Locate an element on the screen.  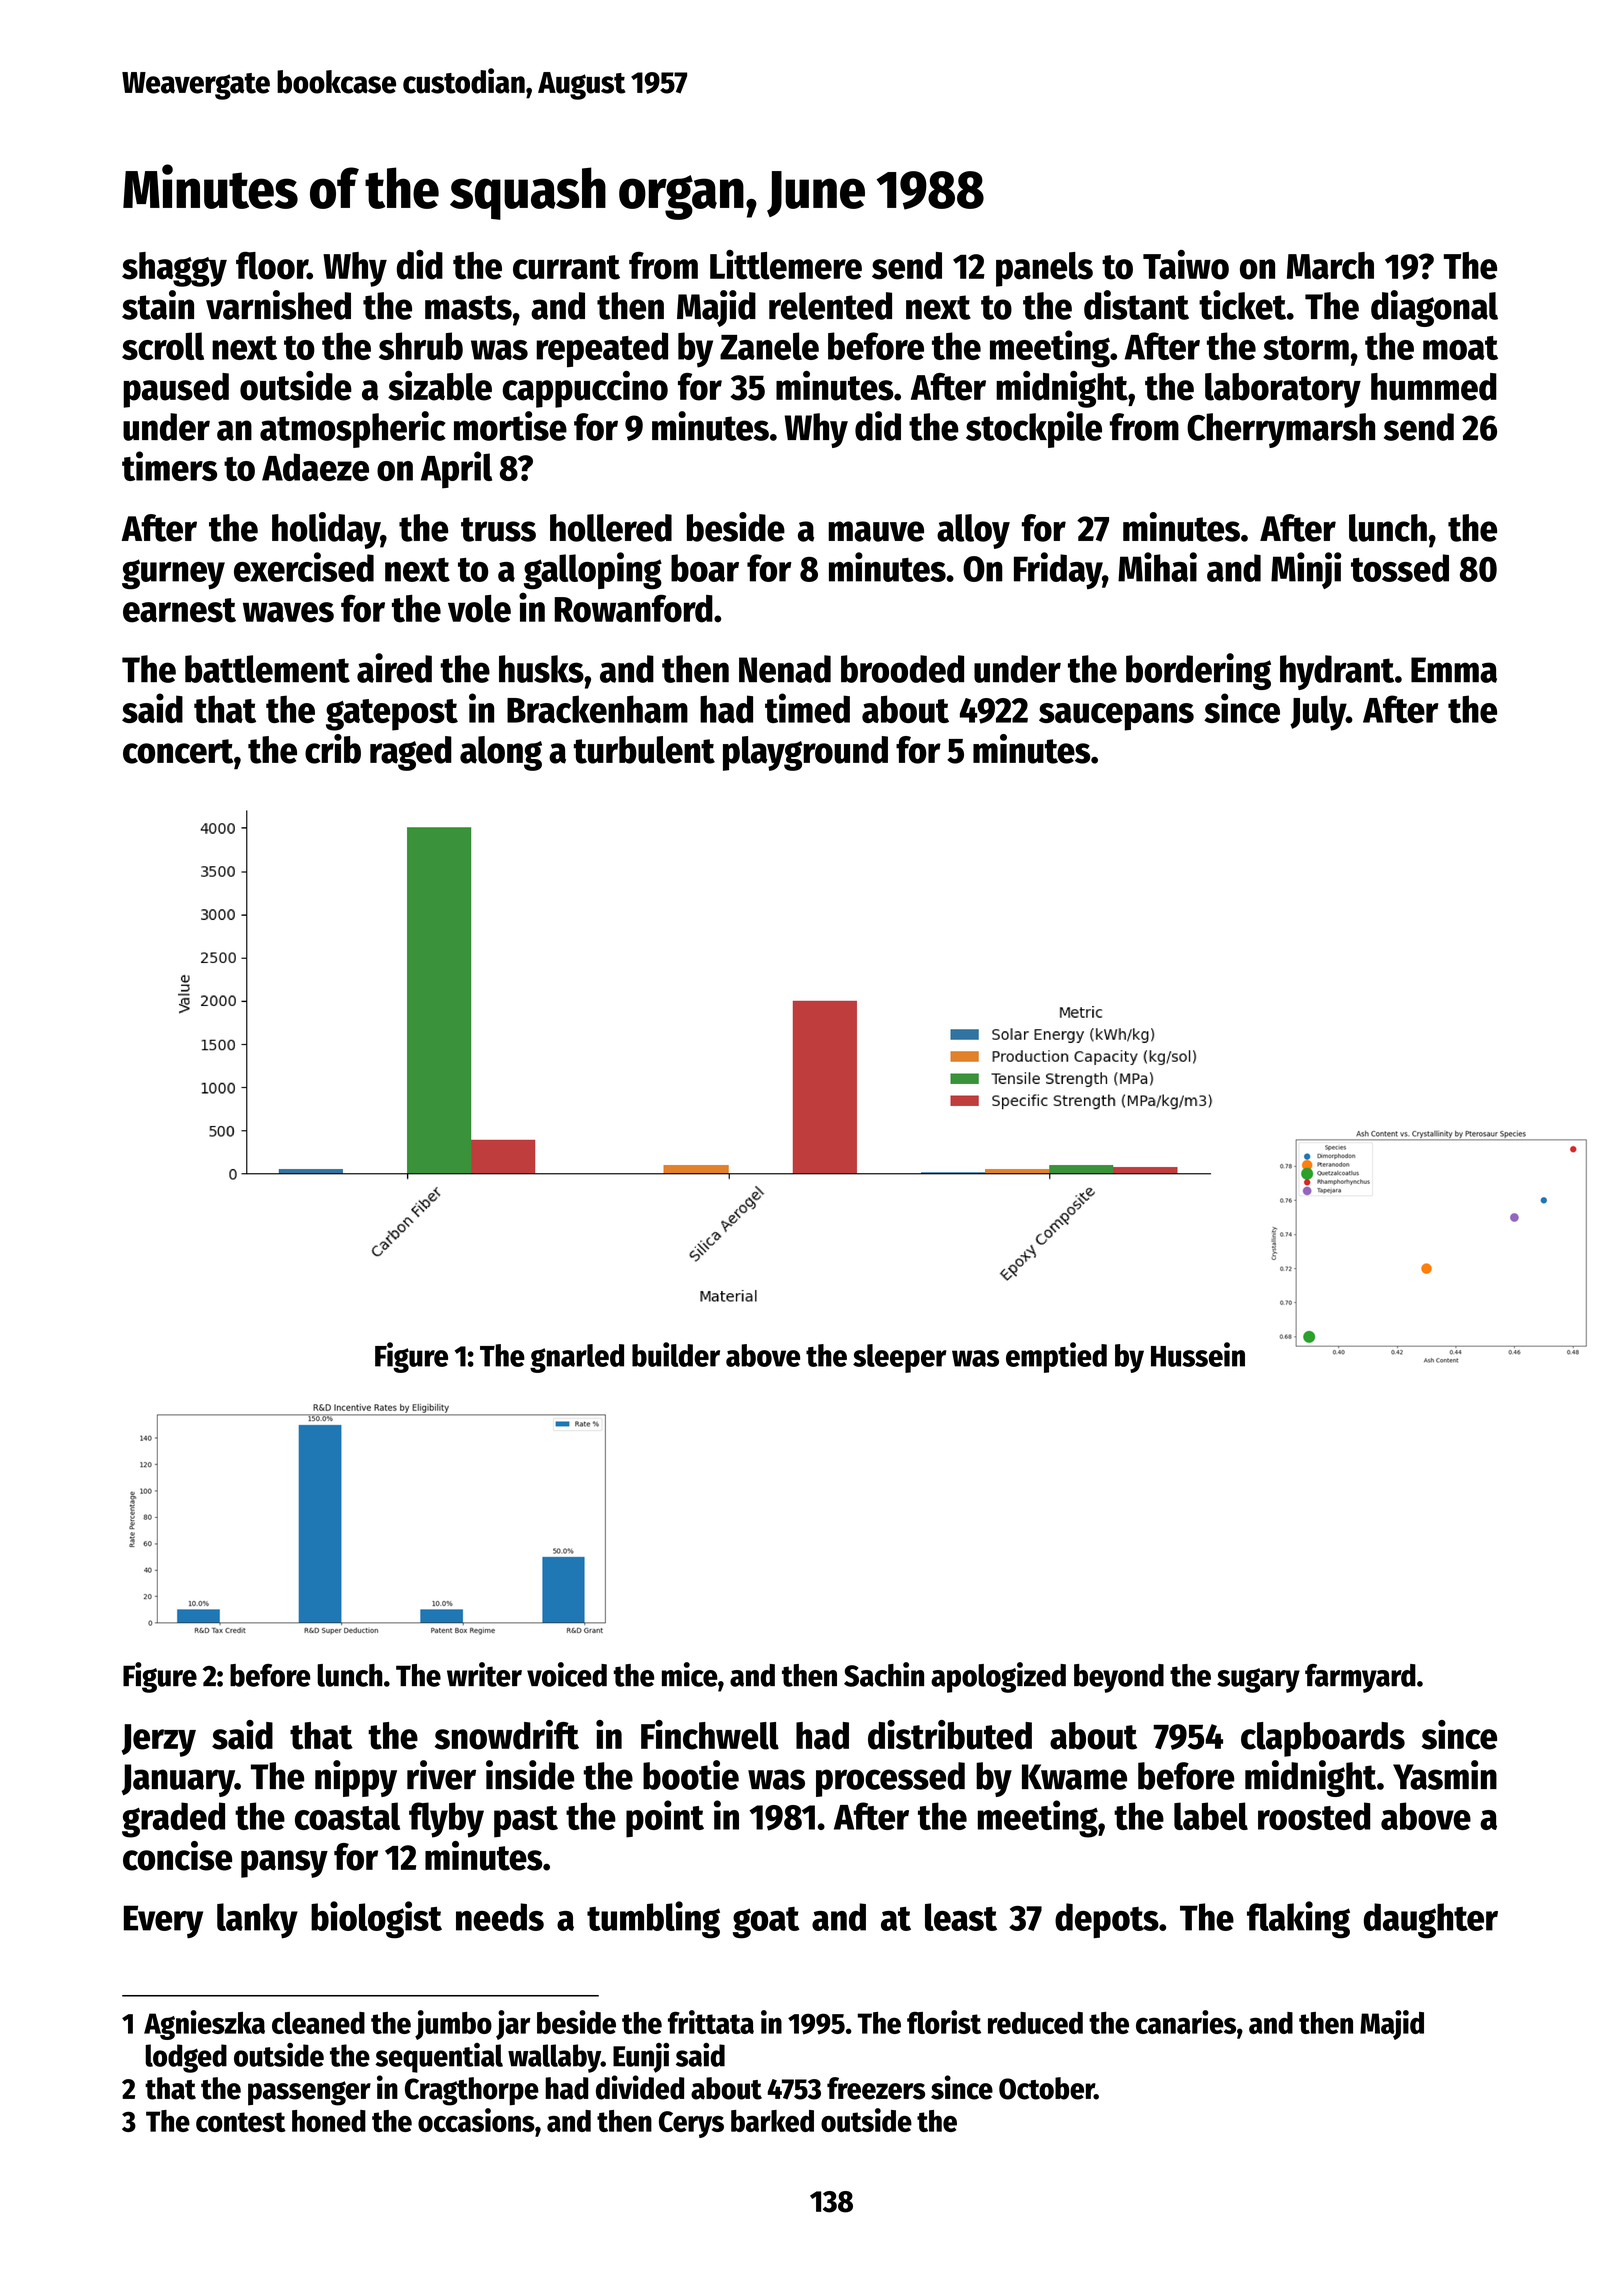
Littlemere is located at coordinates (786, 265).
